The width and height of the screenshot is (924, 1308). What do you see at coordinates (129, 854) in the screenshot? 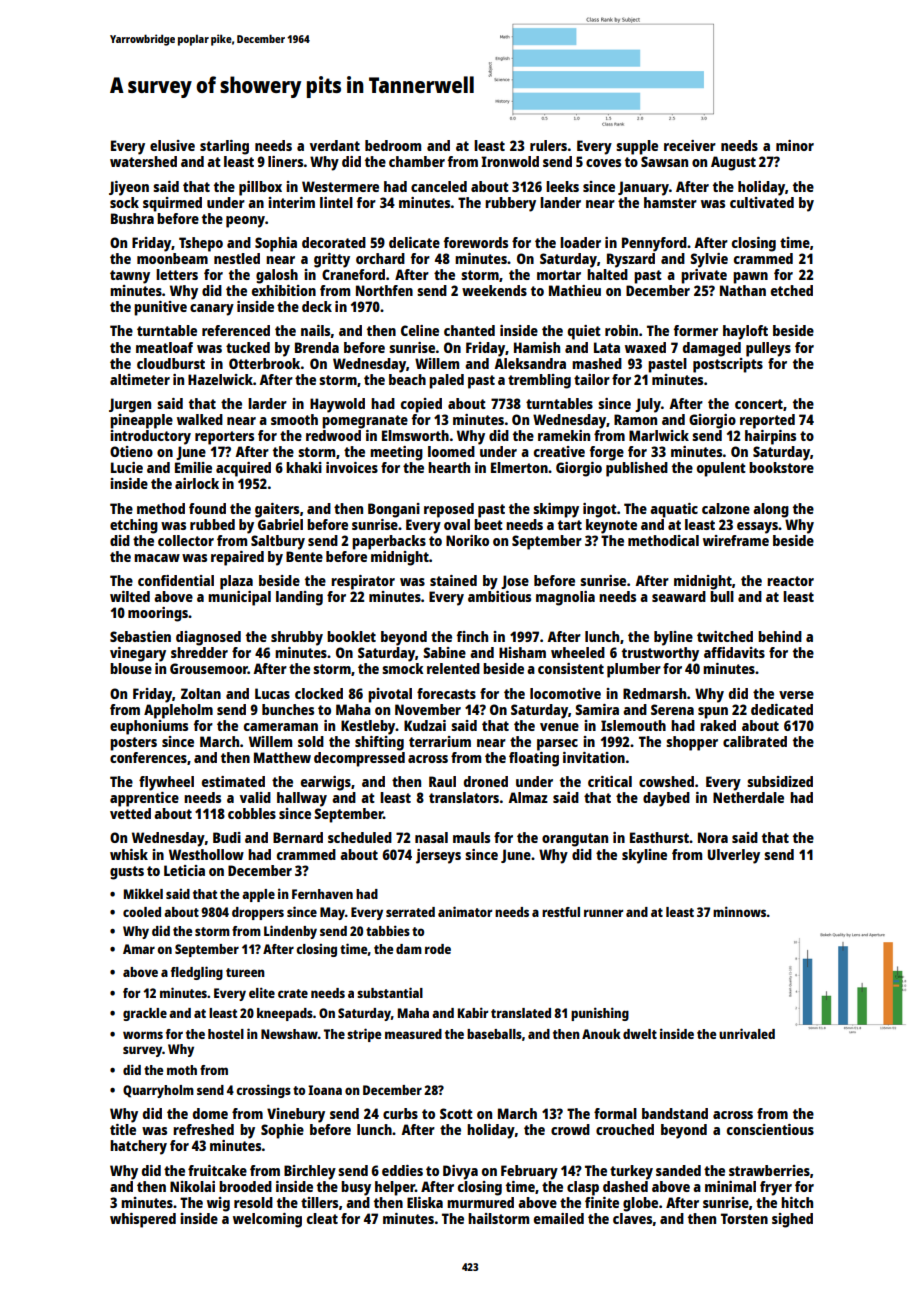
I see `whisk` at bounding box center [129, 854].
